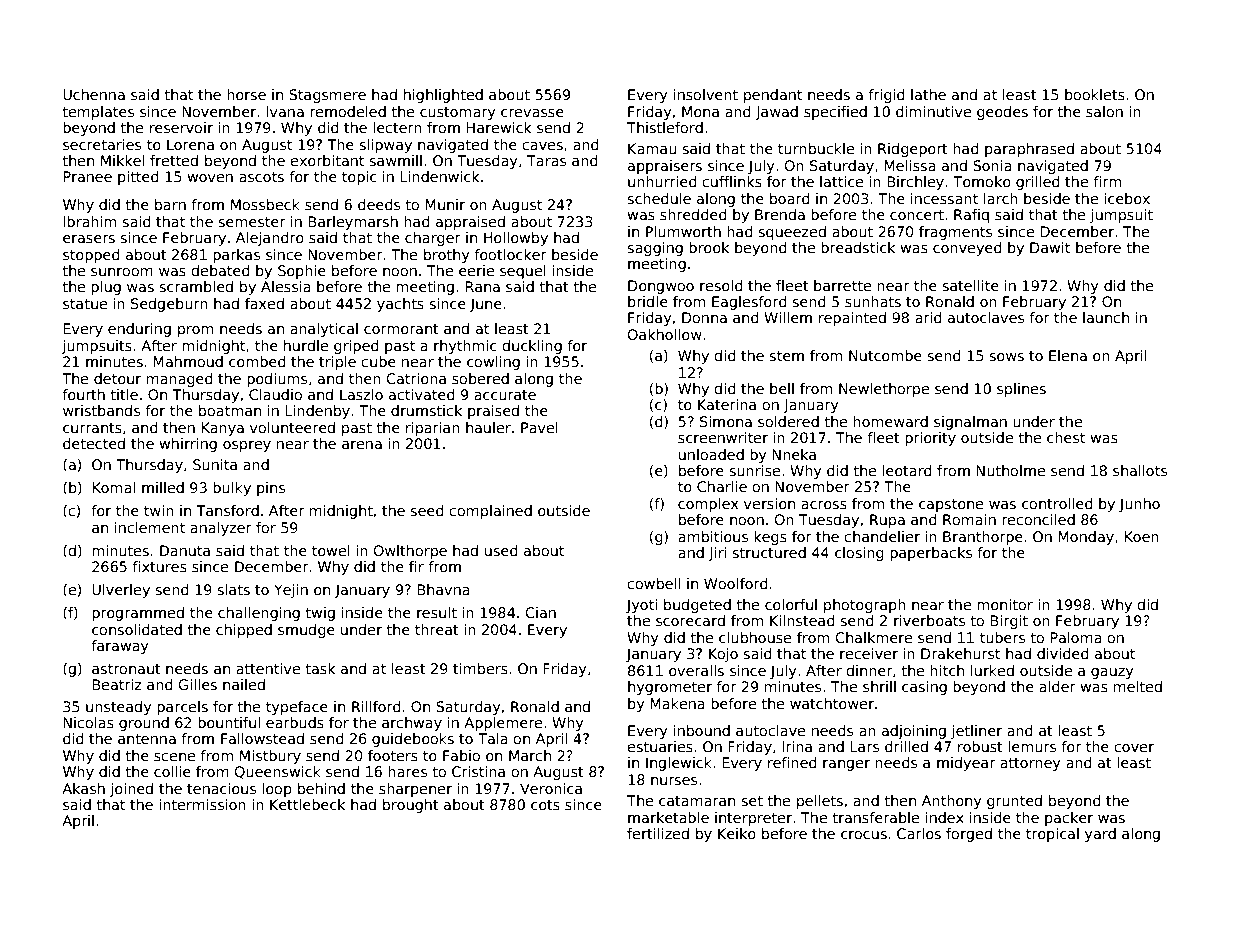  What do you see at coordinates (677, 703) in the document?
I see `Makena` at bounding box center [677, 703].
